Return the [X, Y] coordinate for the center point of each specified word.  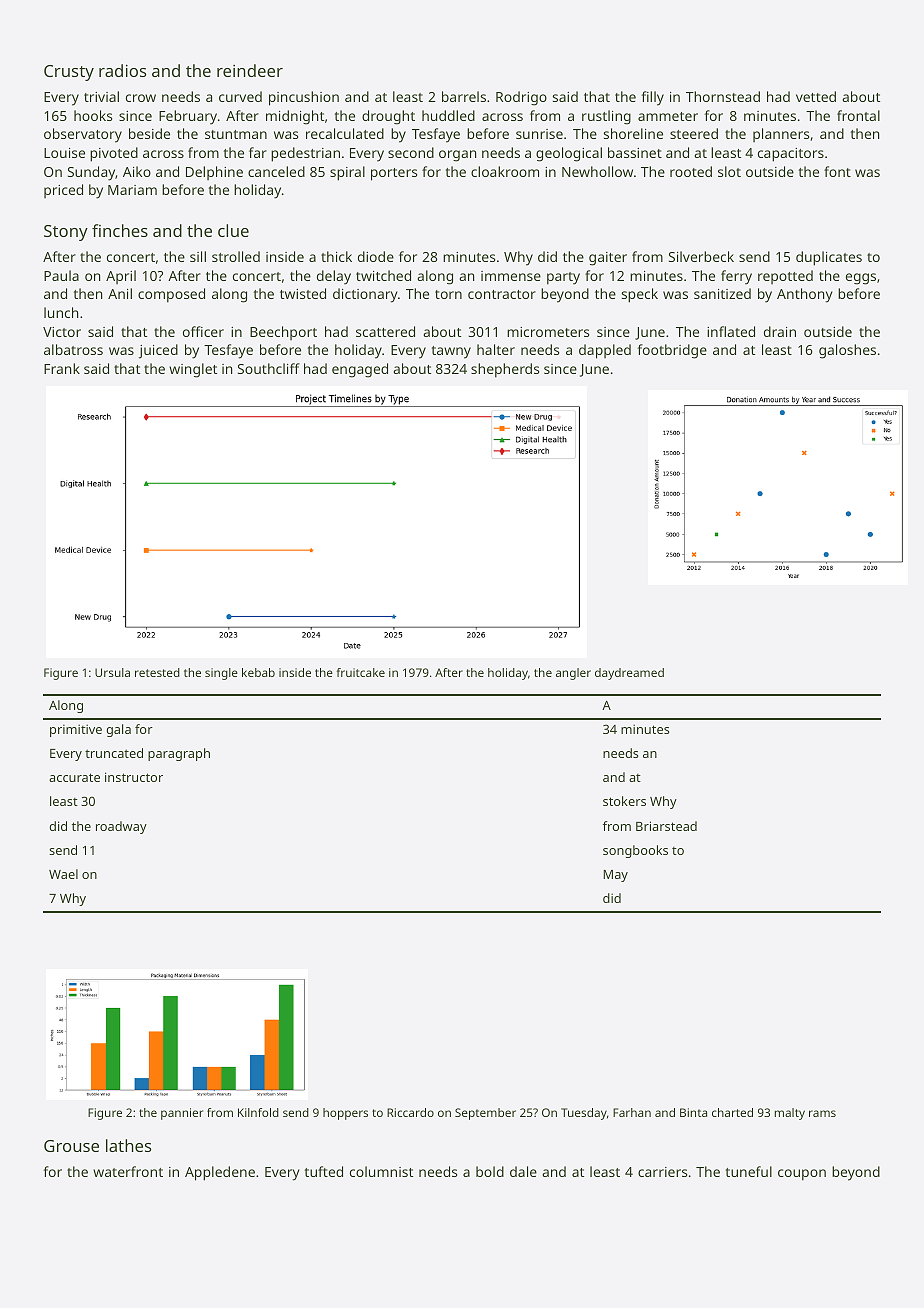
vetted [816, 96]
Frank [62, 368]
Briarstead [666, 826]
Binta [693, 1112]
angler [573, 674]
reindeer [250, 70]
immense [511, 276]
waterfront [128, 1171]
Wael [63, 874]
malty [789, 1114]
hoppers [345, 1114]
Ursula [112, 672]
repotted [785, 277]
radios [122, 70]
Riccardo [410, 1112]
